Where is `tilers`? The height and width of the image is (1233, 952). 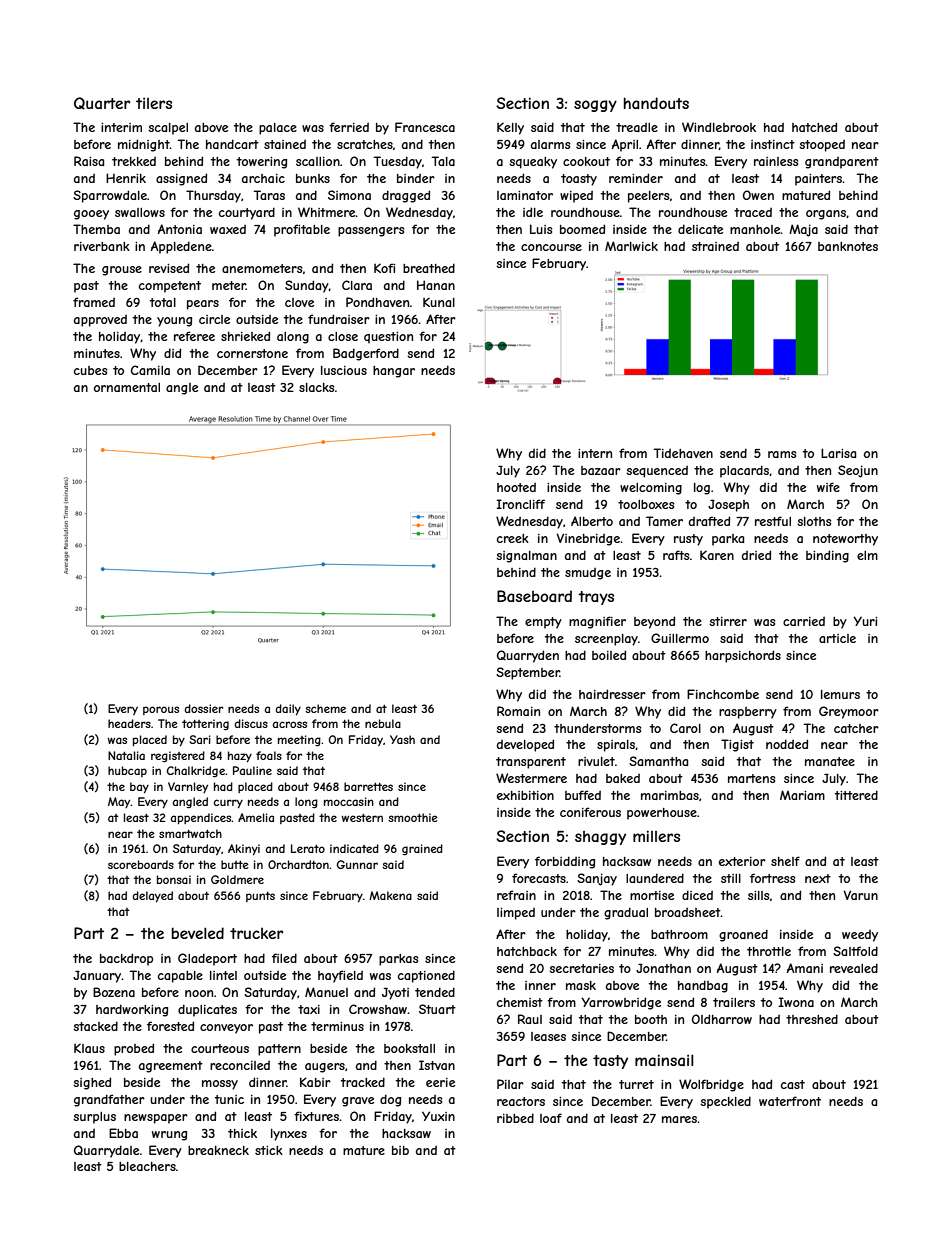
tilers is located at coordinates (154, 103).
